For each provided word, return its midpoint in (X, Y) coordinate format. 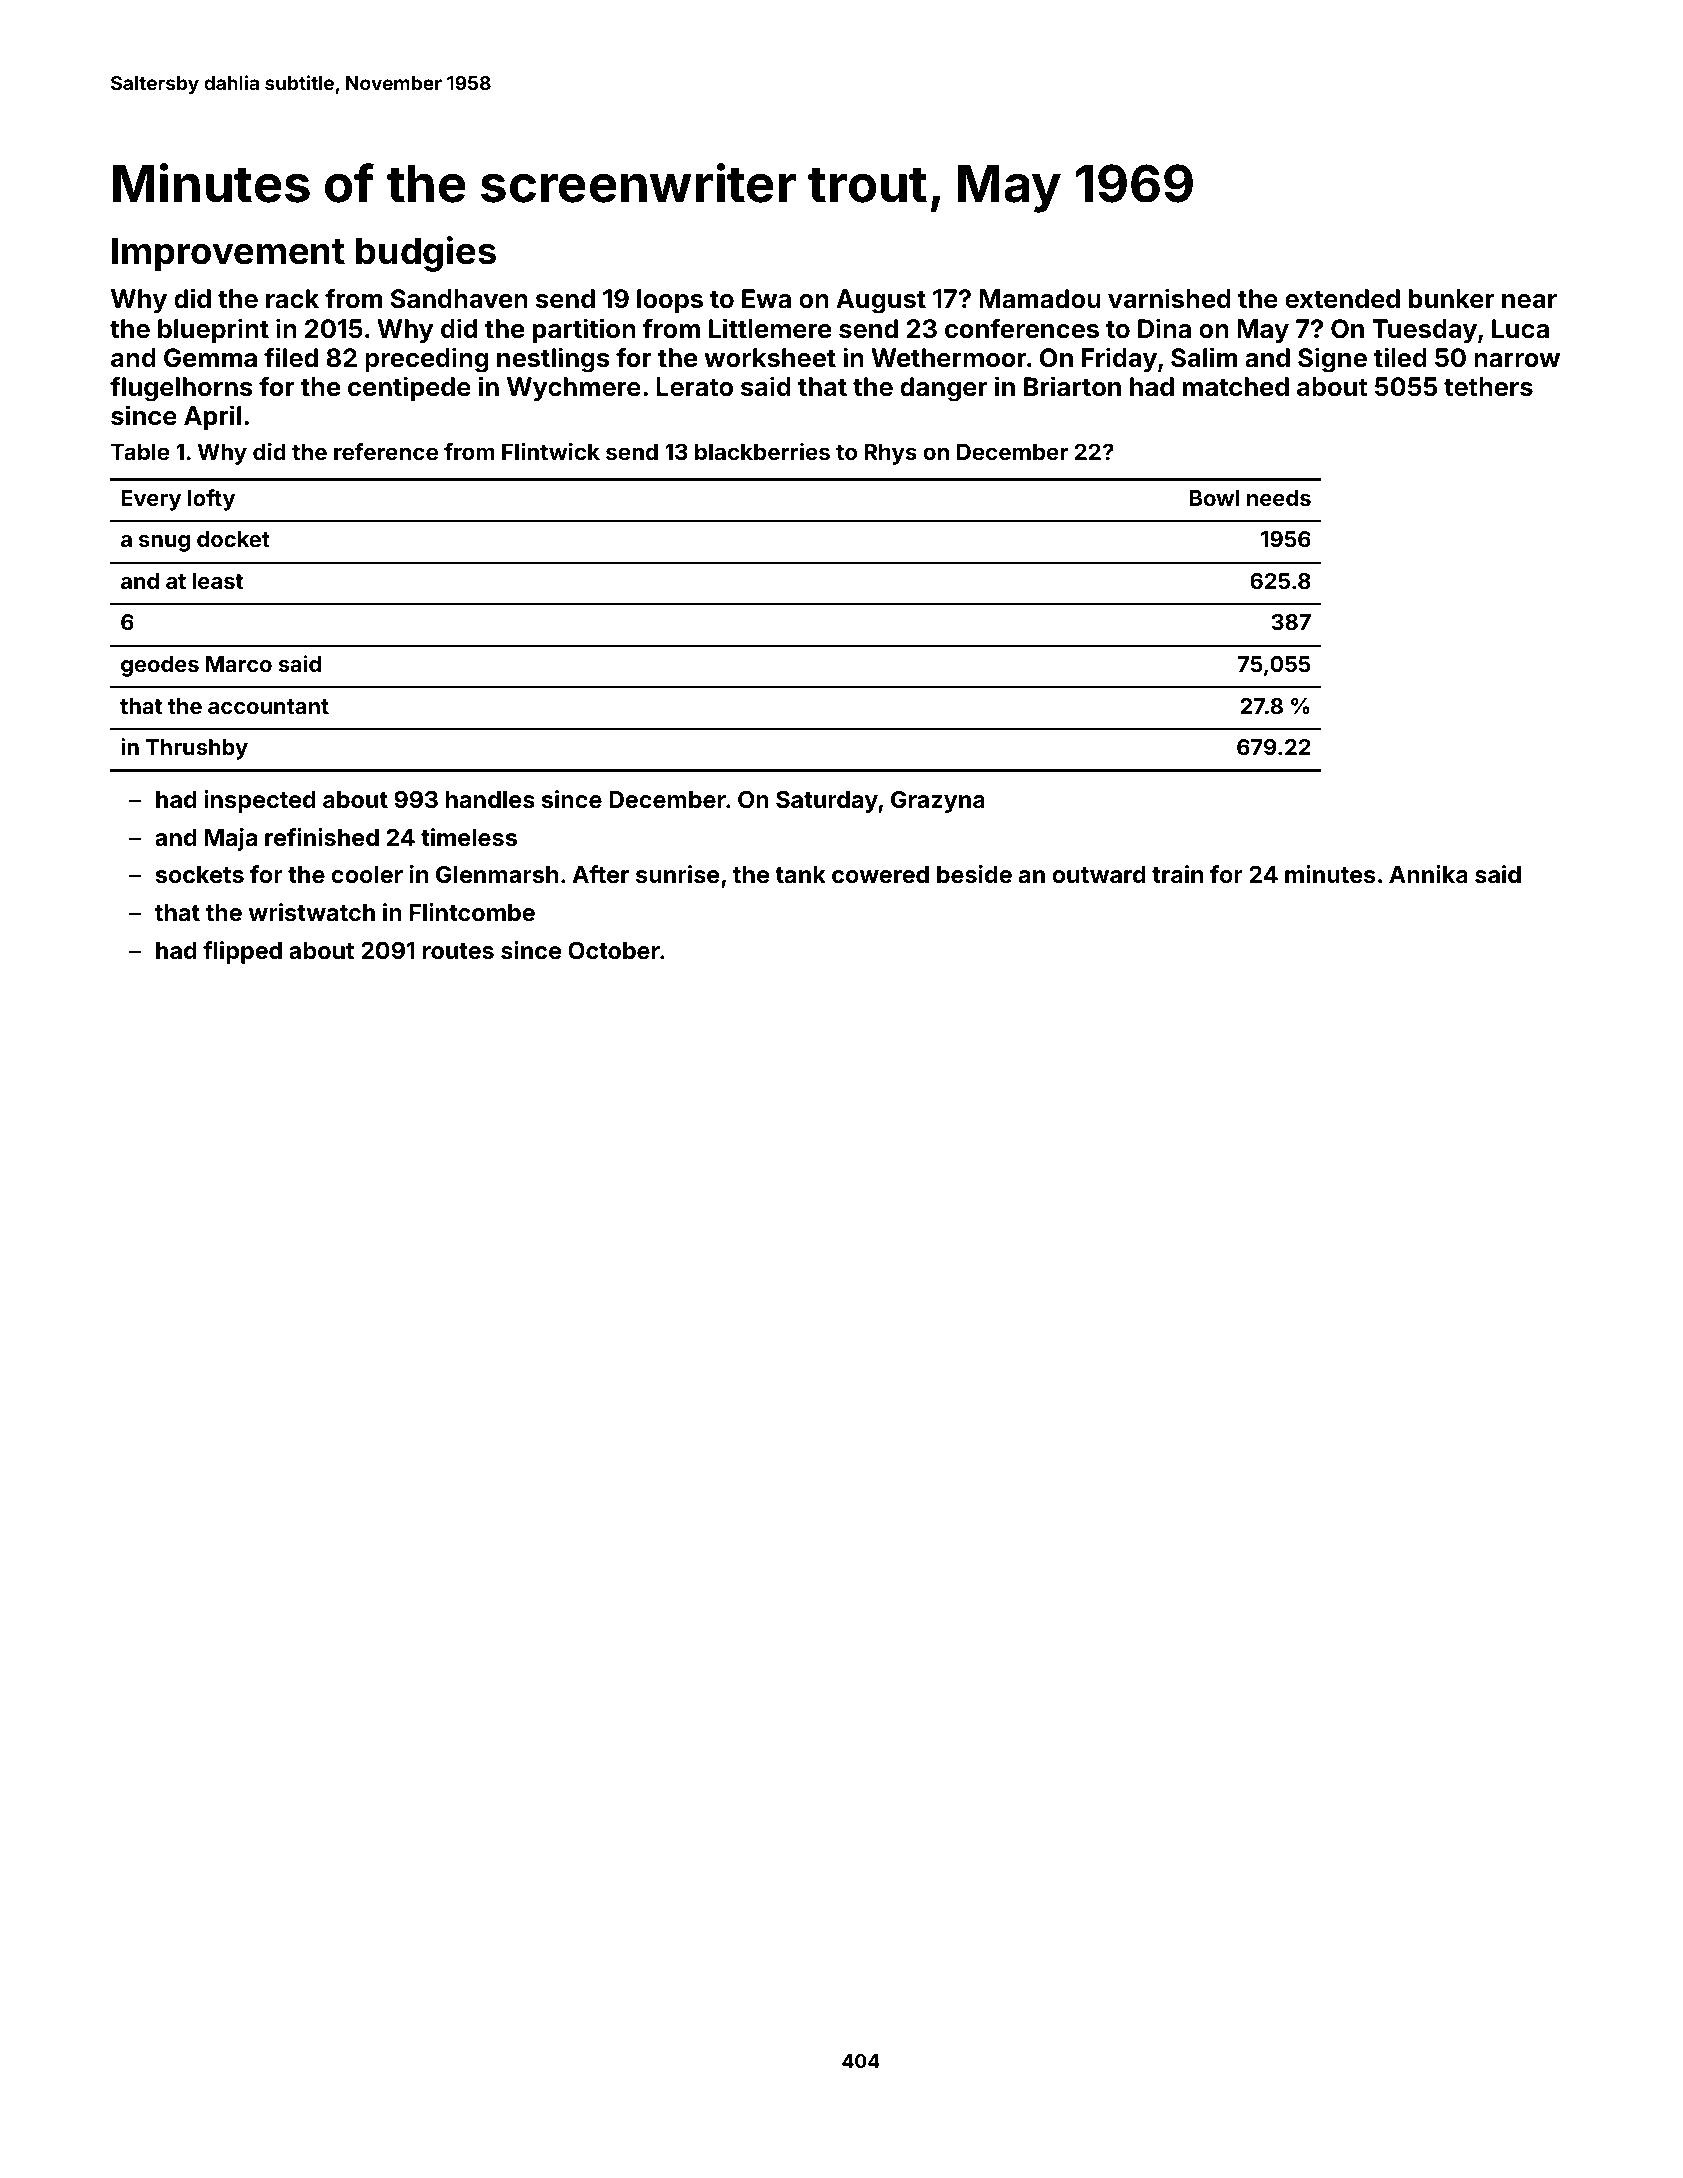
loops (670, 301)
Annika (1428, 874)
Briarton (1072, 386)
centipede (409, 388)
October (614, 950)
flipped (242, 952)
